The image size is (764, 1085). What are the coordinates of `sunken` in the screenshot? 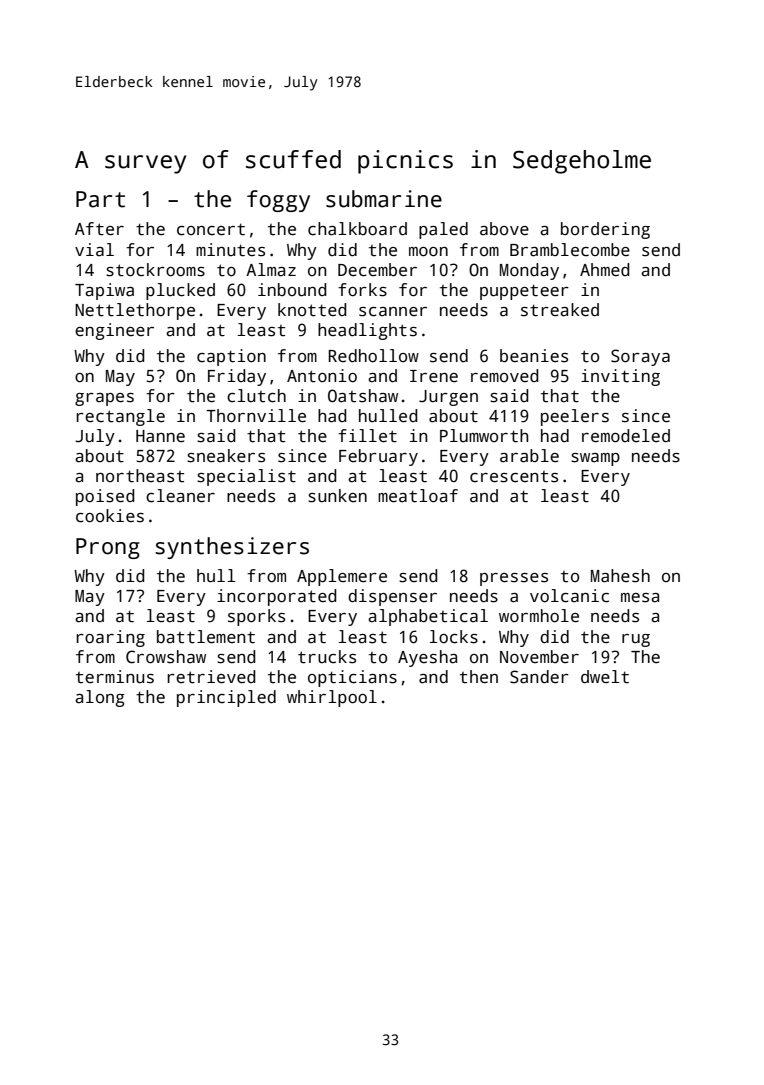 It's located at (337, 496).
